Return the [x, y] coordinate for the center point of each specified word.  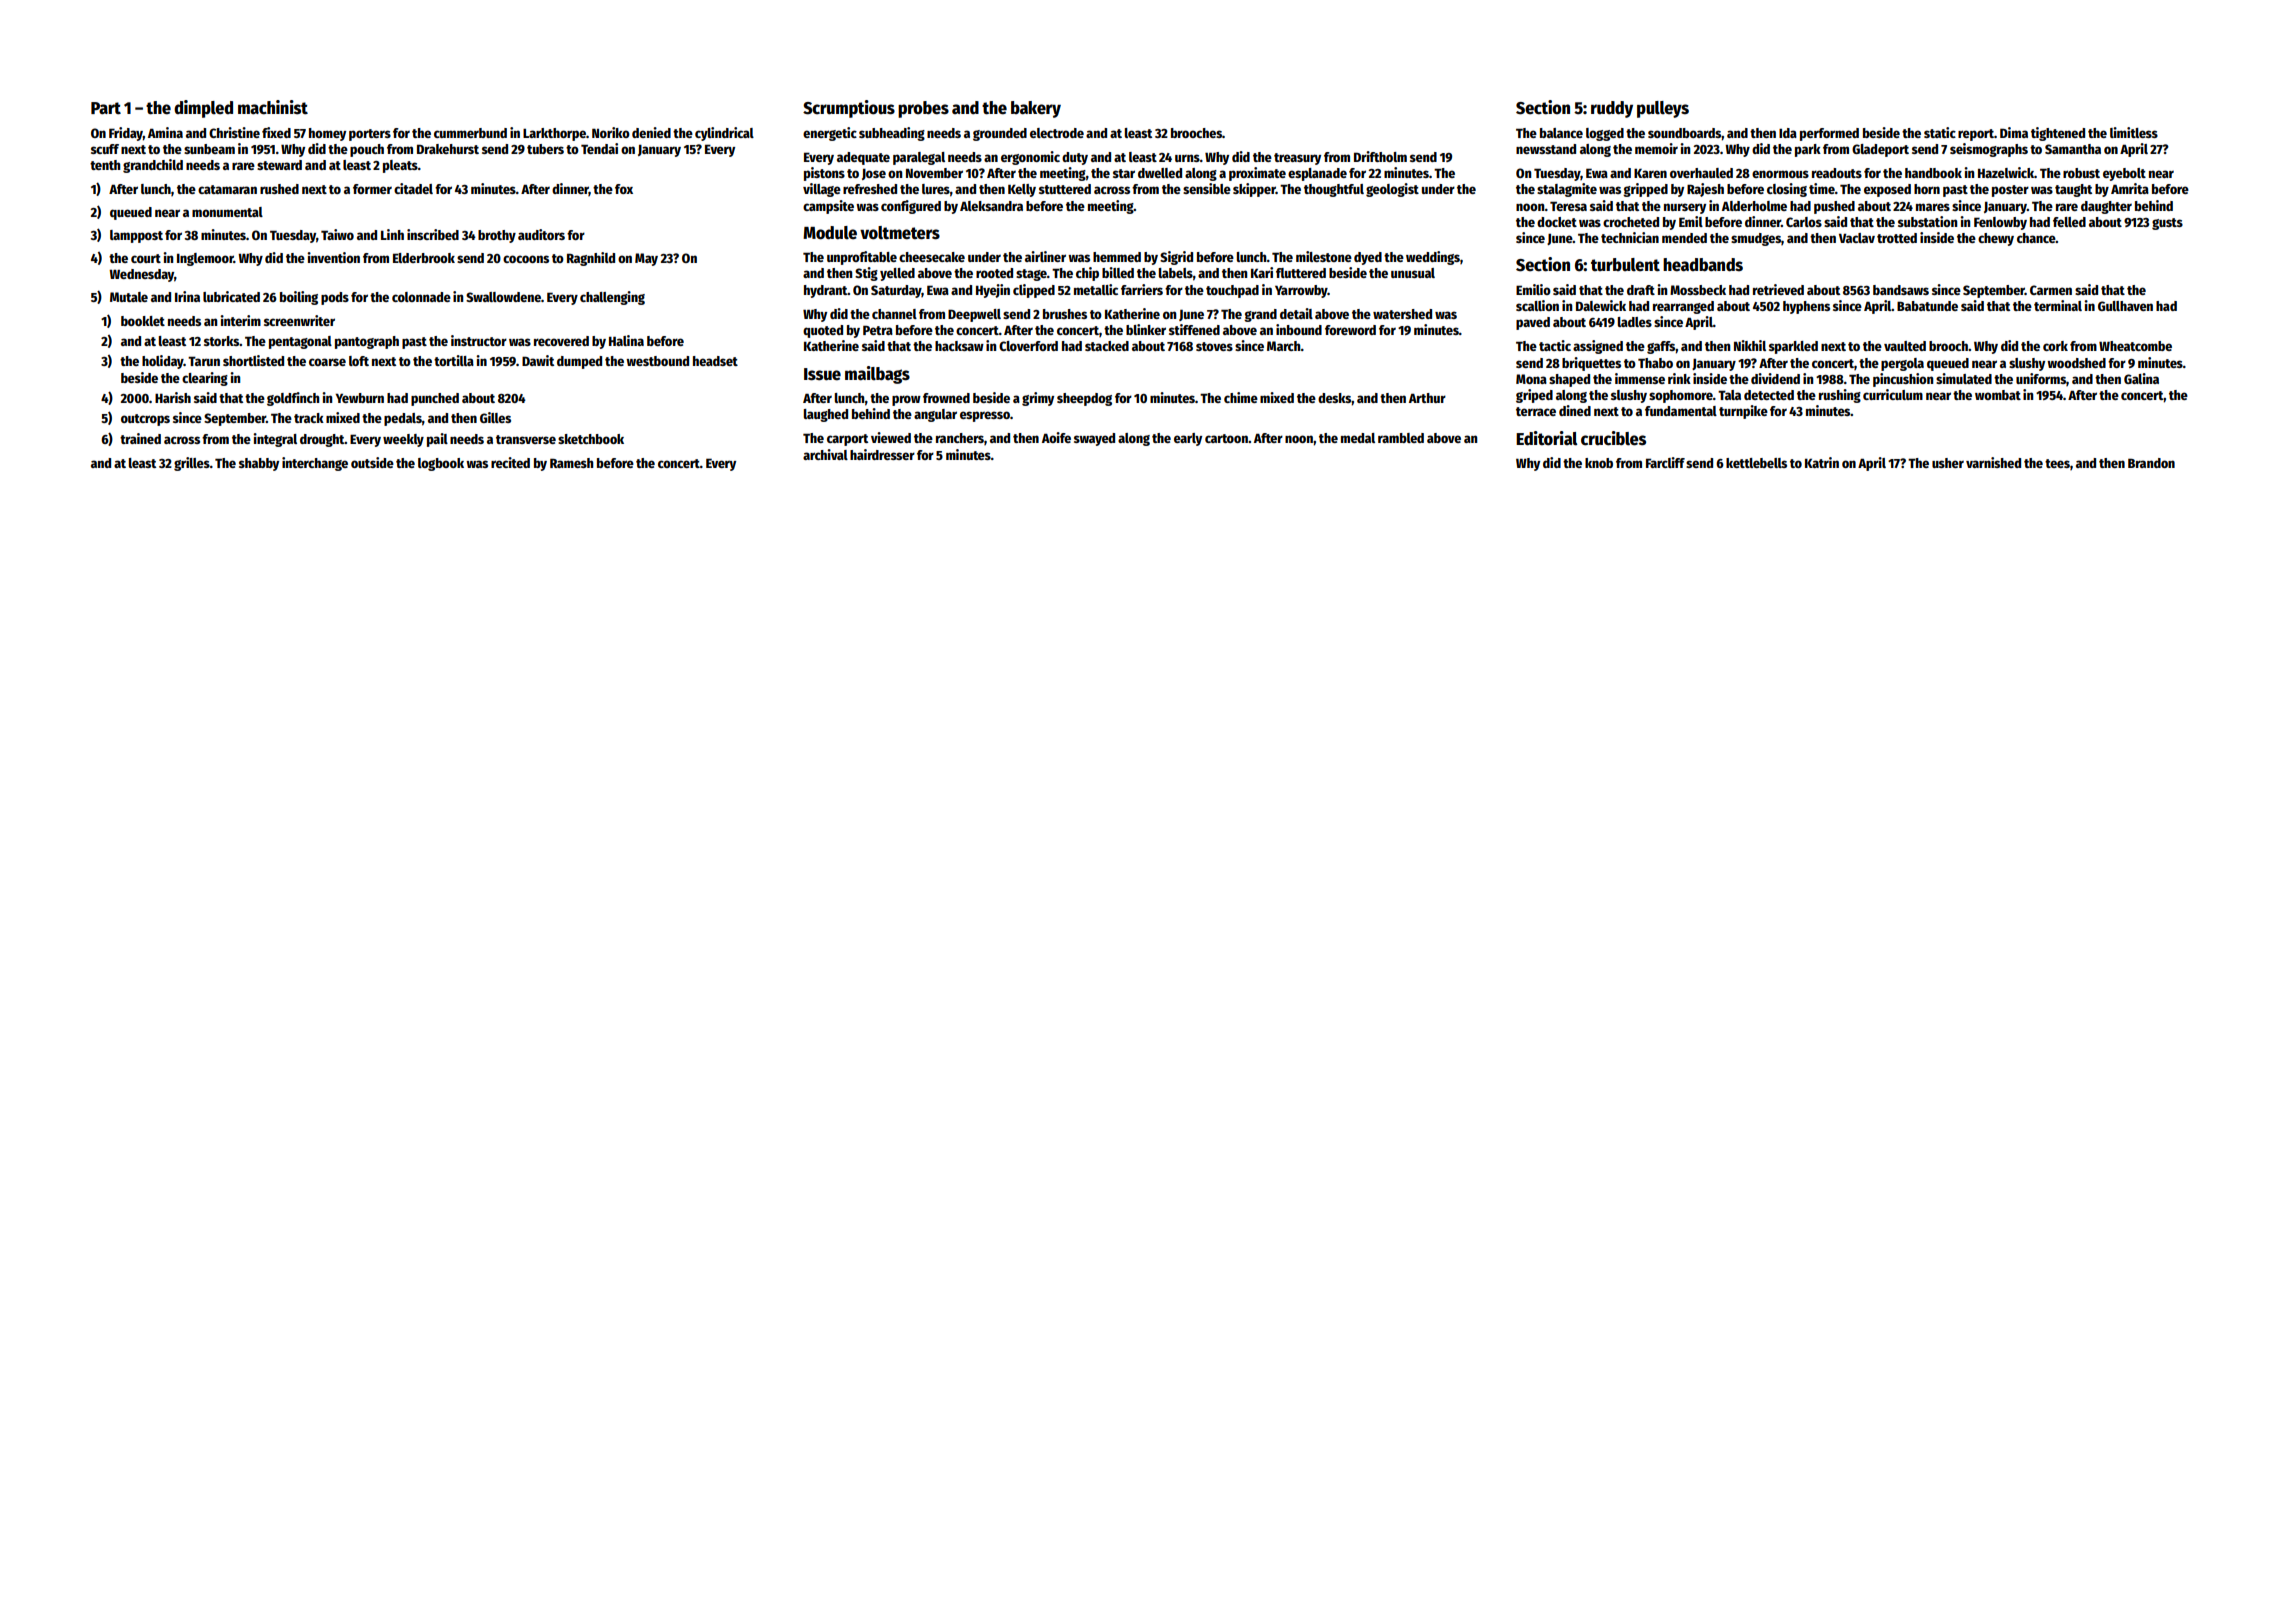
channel [894, 314]
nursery [1685, 208]
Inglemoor [205, 259]
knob [1599, 463]
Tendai [599, 148]
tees [2057, 463]
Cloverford [1028, 346]
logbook [441, 464]
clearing [205, 379]
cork [2055, 346]
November [934, 173]
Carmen [2051, 290]
